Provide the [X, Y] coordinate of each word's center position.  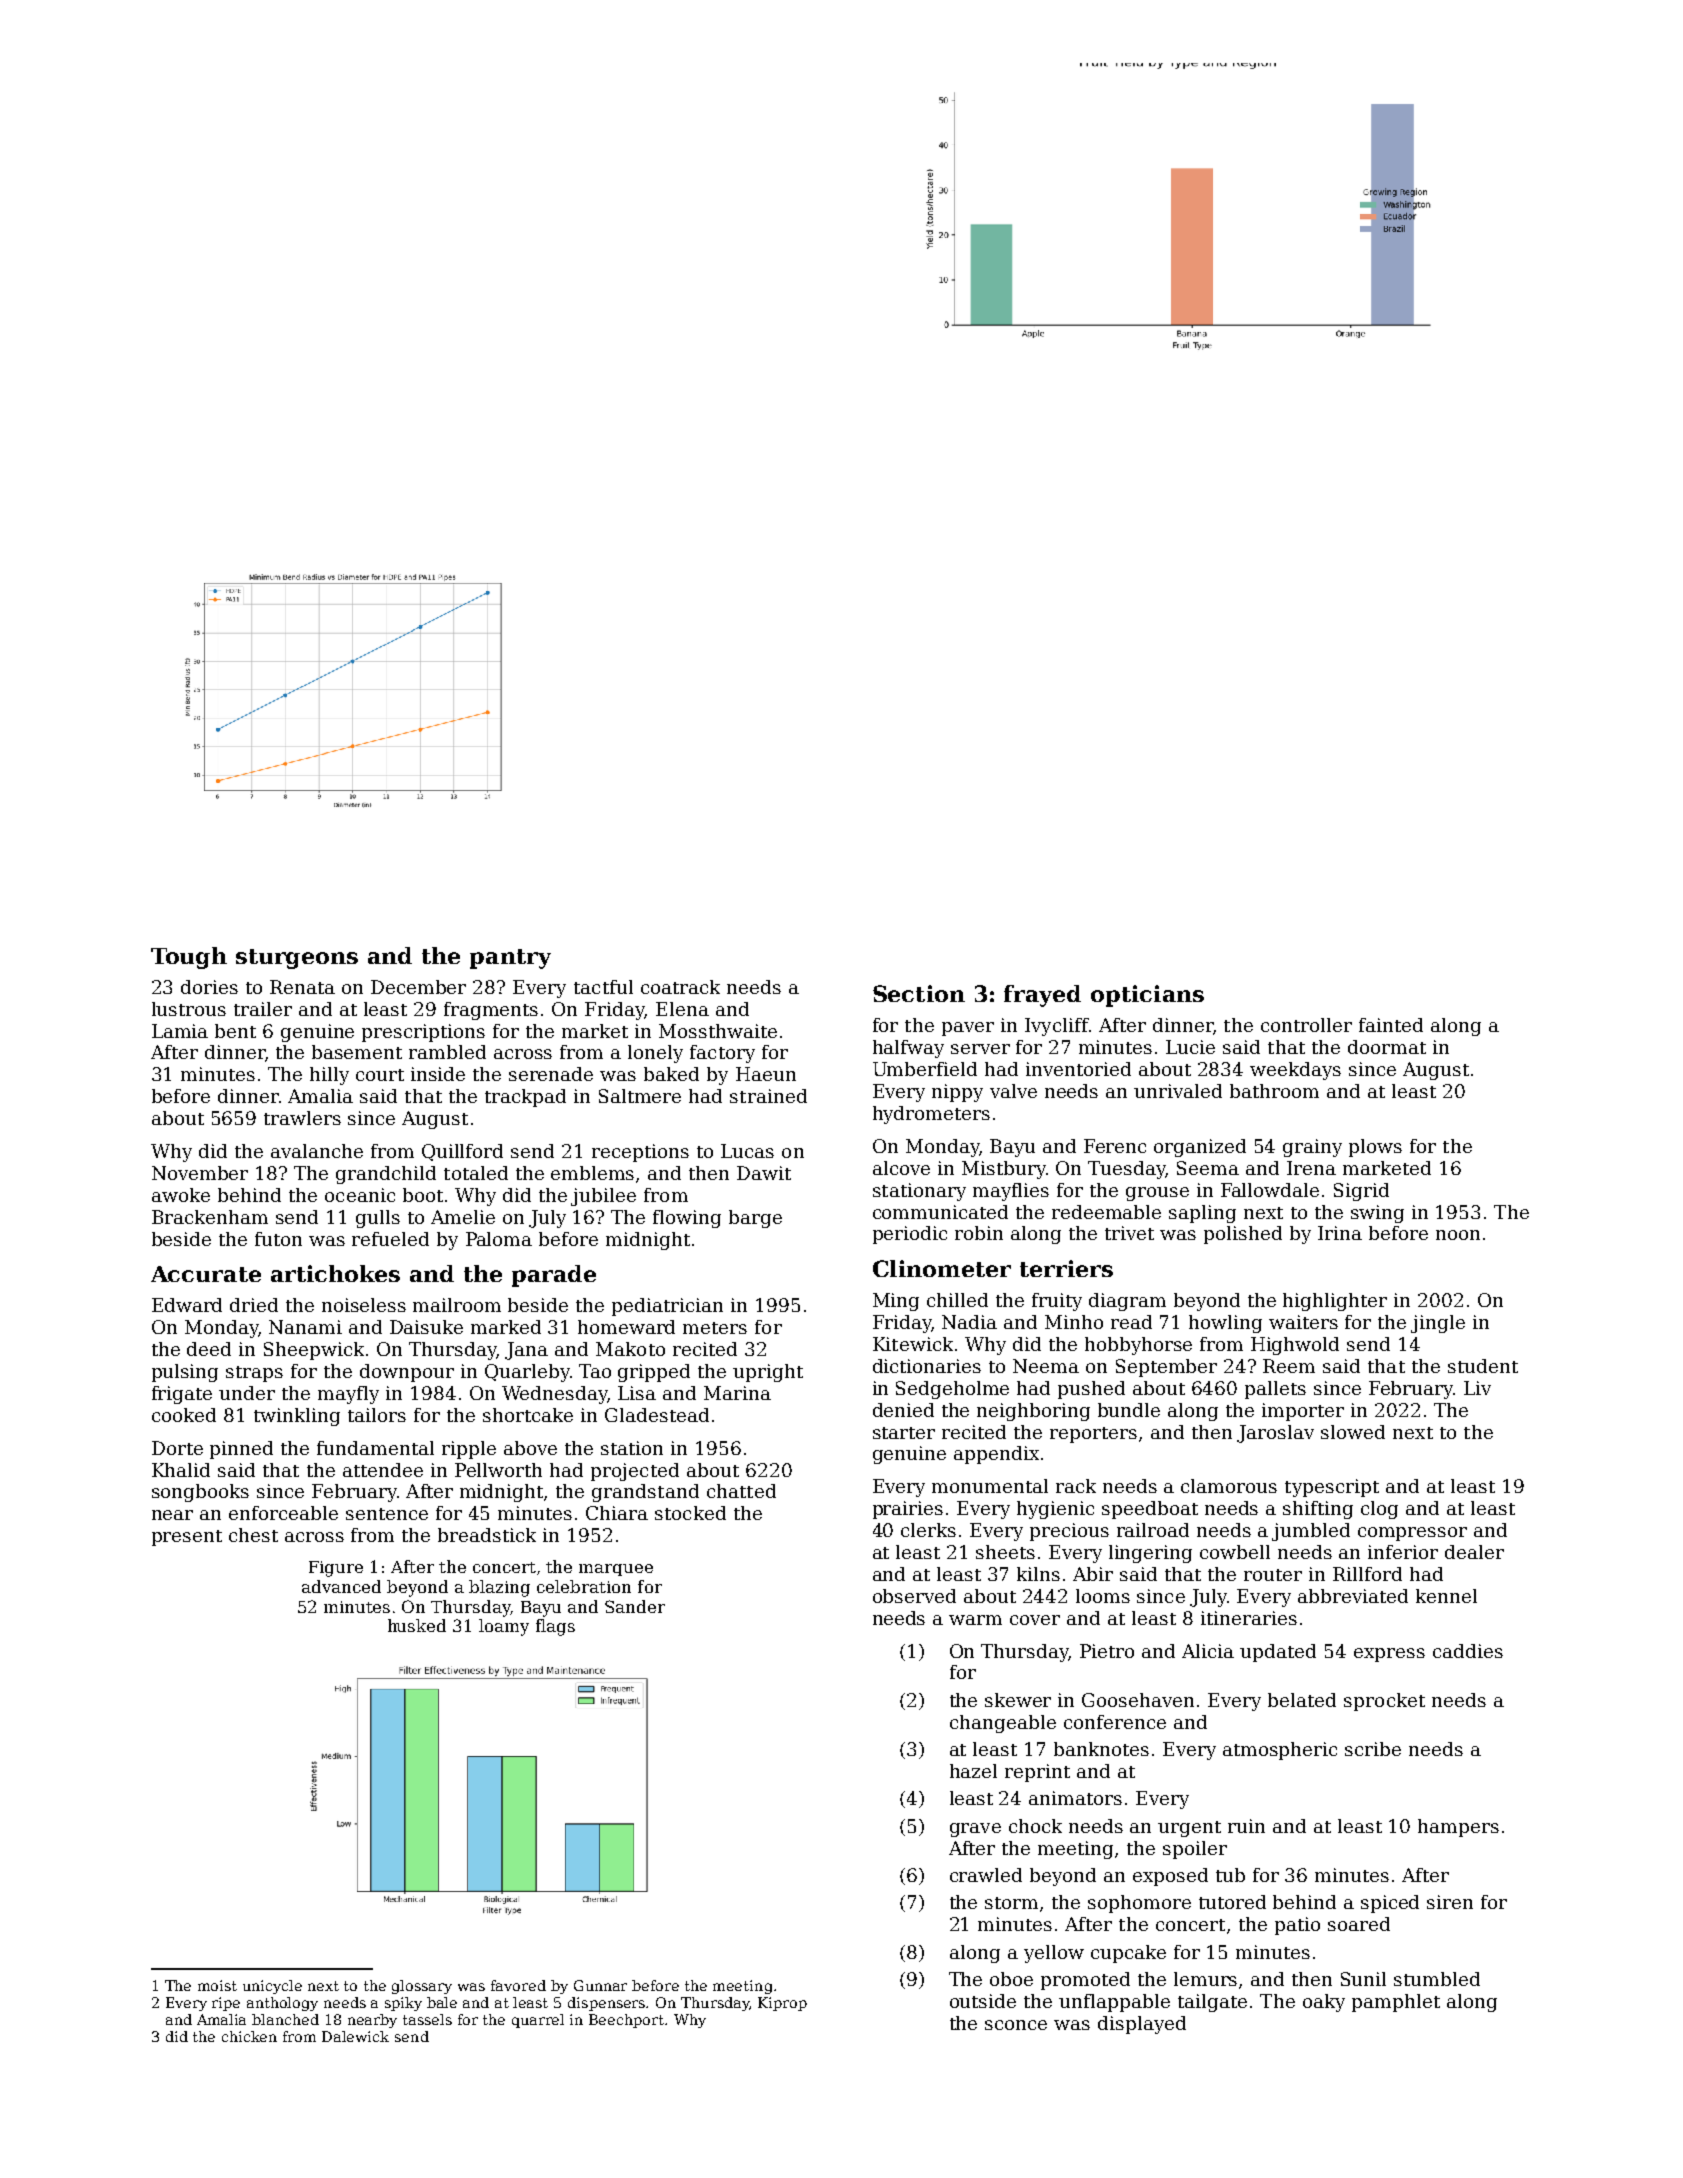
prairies [908, 1510]
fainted [1391, 1025]
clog [1379, 1510]
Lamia [180, 1031]
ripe [226, 2004]
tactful [603, 987]
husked [417, 1625]
